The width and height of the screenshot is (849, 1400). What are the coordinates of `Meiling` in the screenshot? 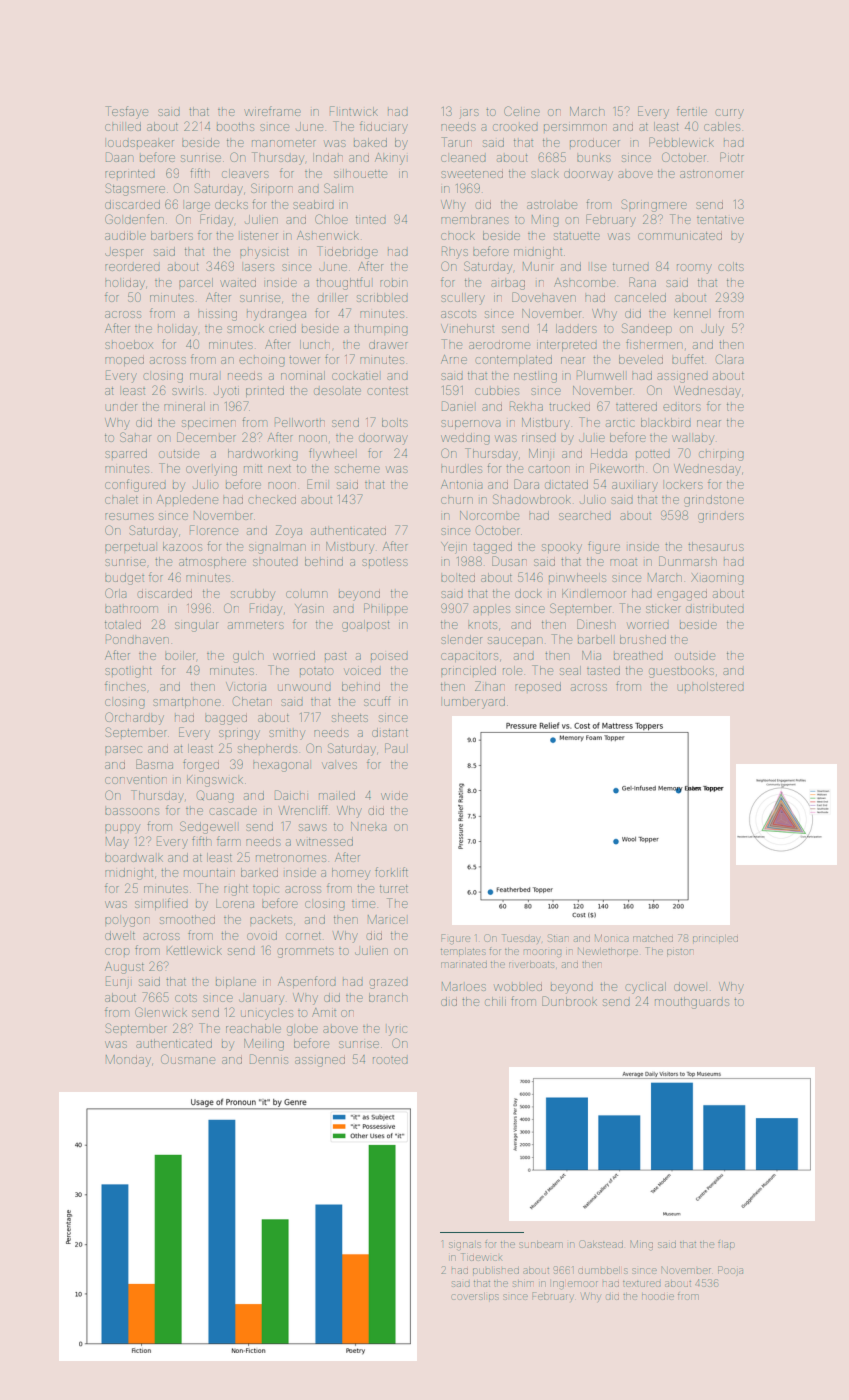 It's located at (264, 1045).
